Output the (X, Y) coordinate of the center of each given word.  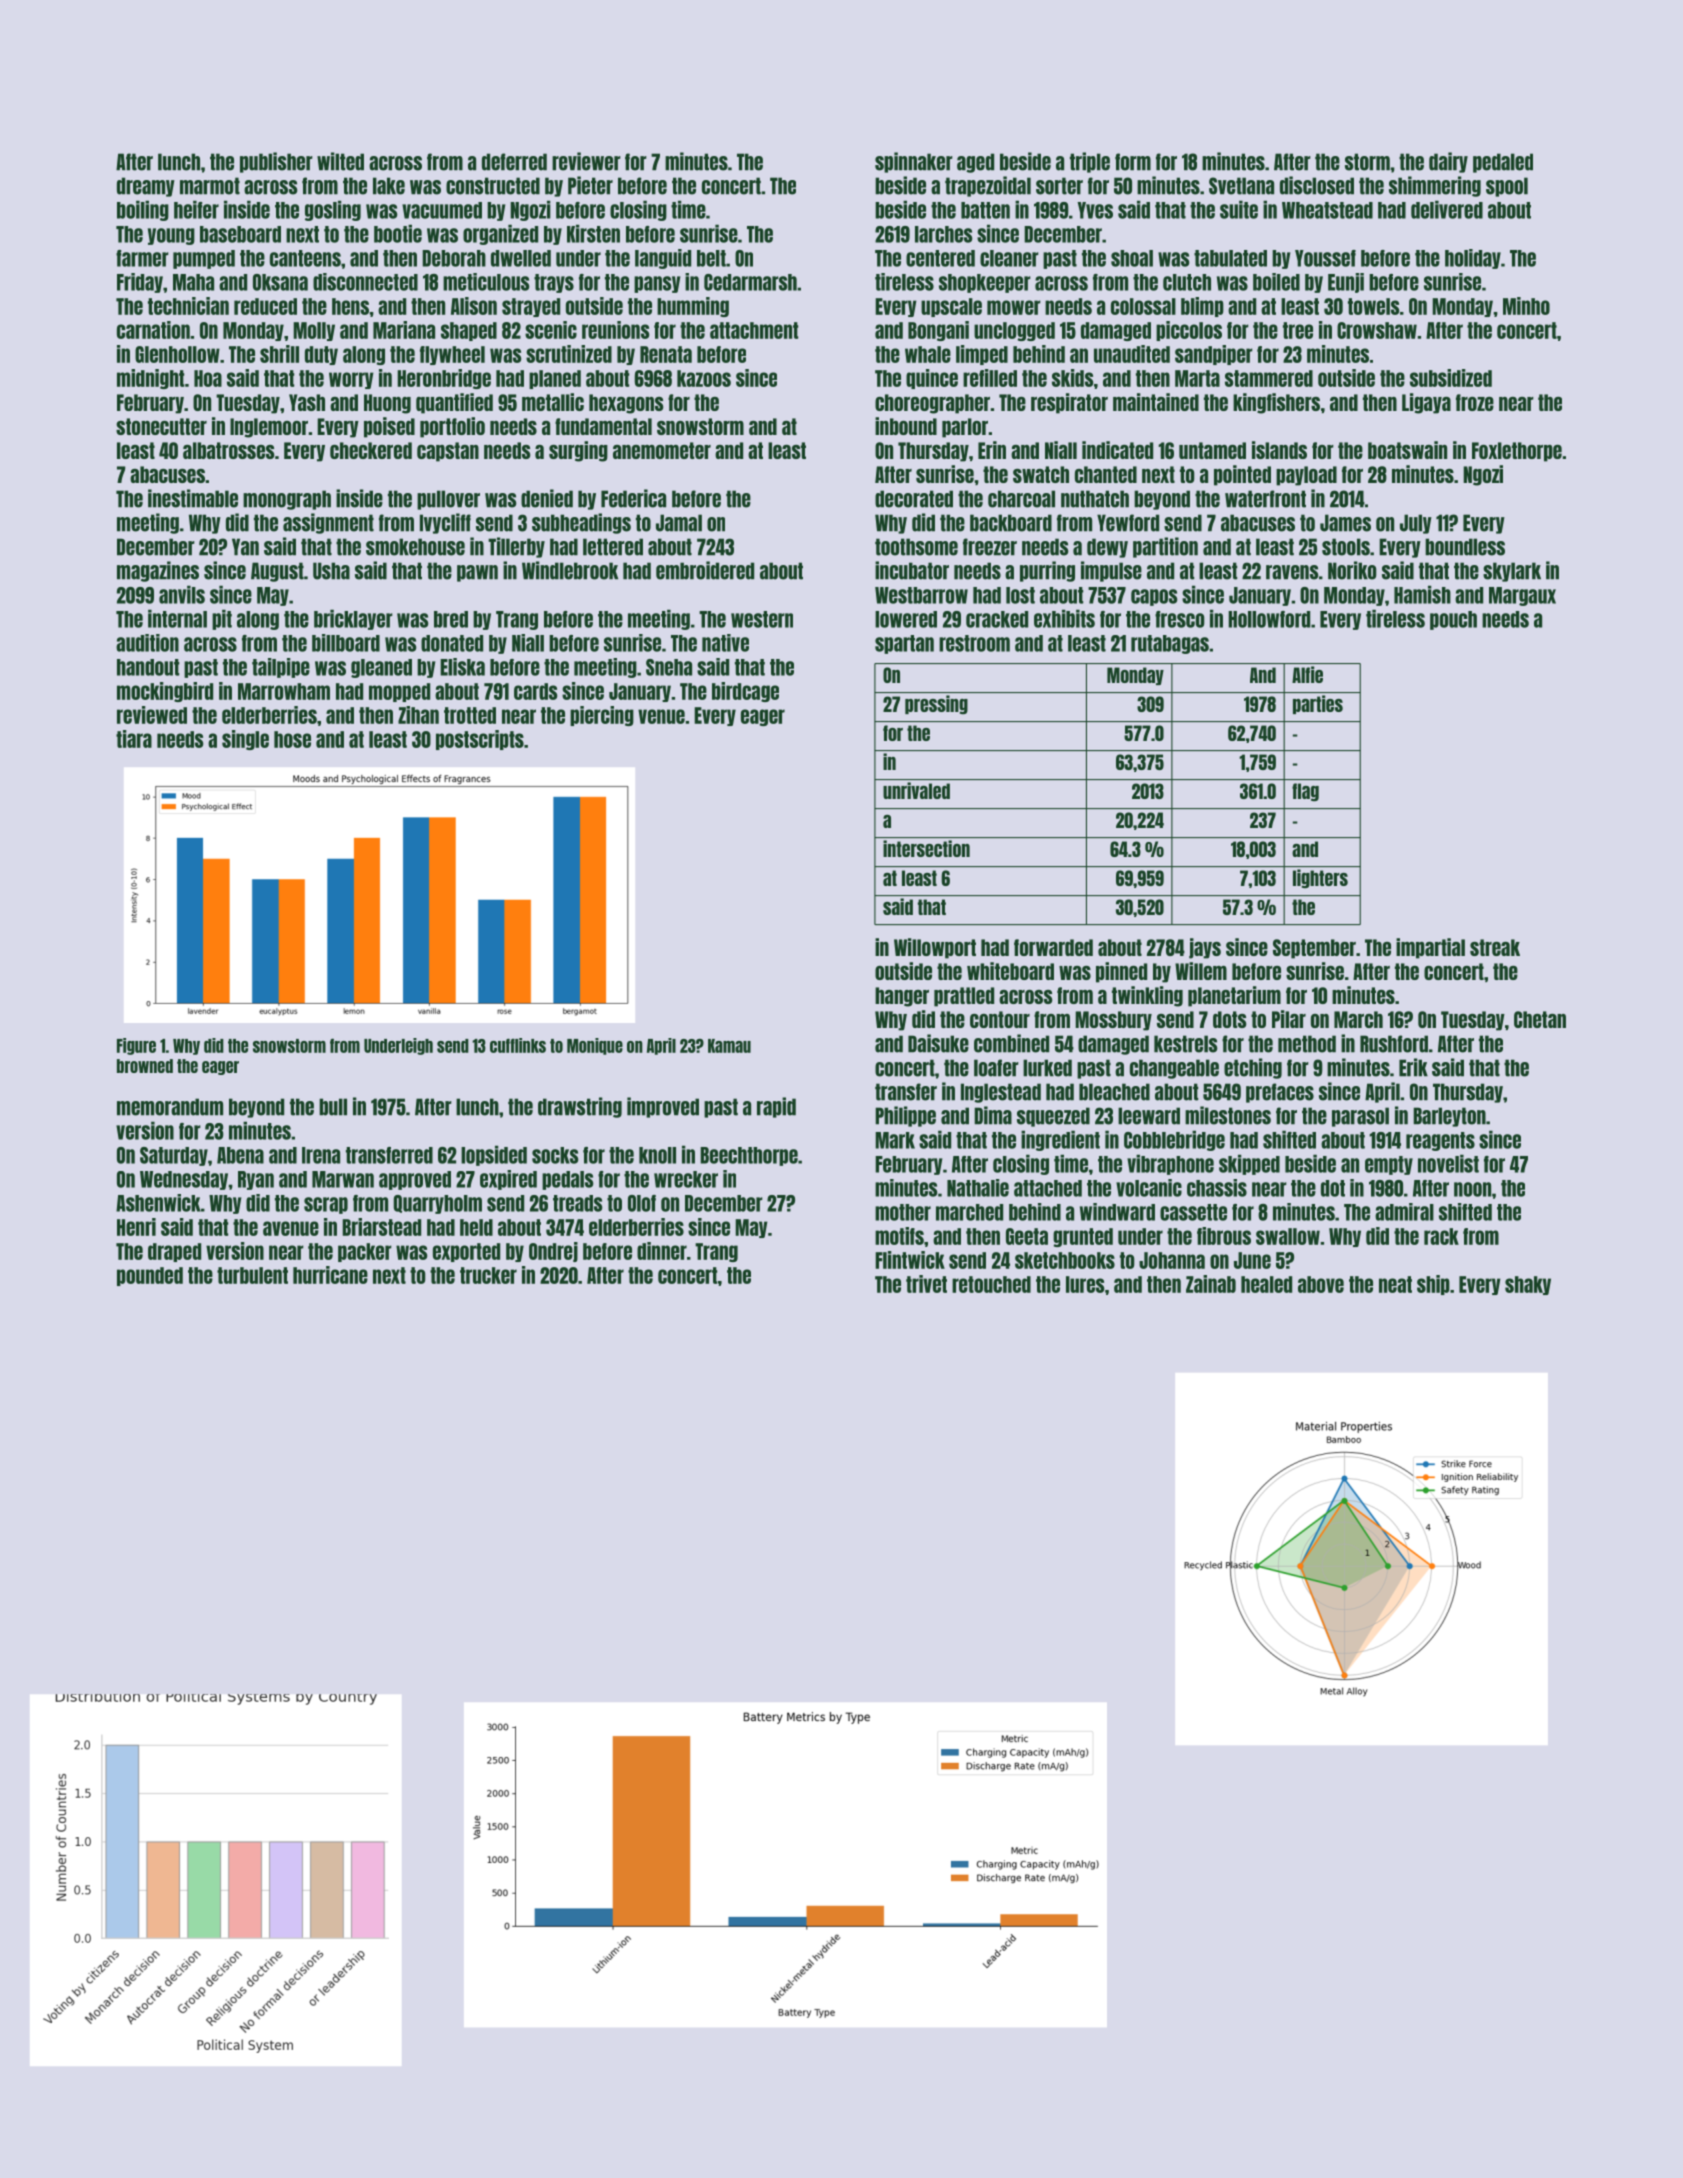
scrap (326, 1205)
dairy (1448, 162)
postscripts (480, 740)
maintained (1156, 402)
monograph (287, 500)
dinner (662, 1251)
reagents (1440, 1141)
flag (1305, 792)
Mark (895, 1140)
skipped (1249, 1164)
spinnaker (914, 162)
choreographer (932, 404)
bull (333, 1107)
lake (389, 186)
